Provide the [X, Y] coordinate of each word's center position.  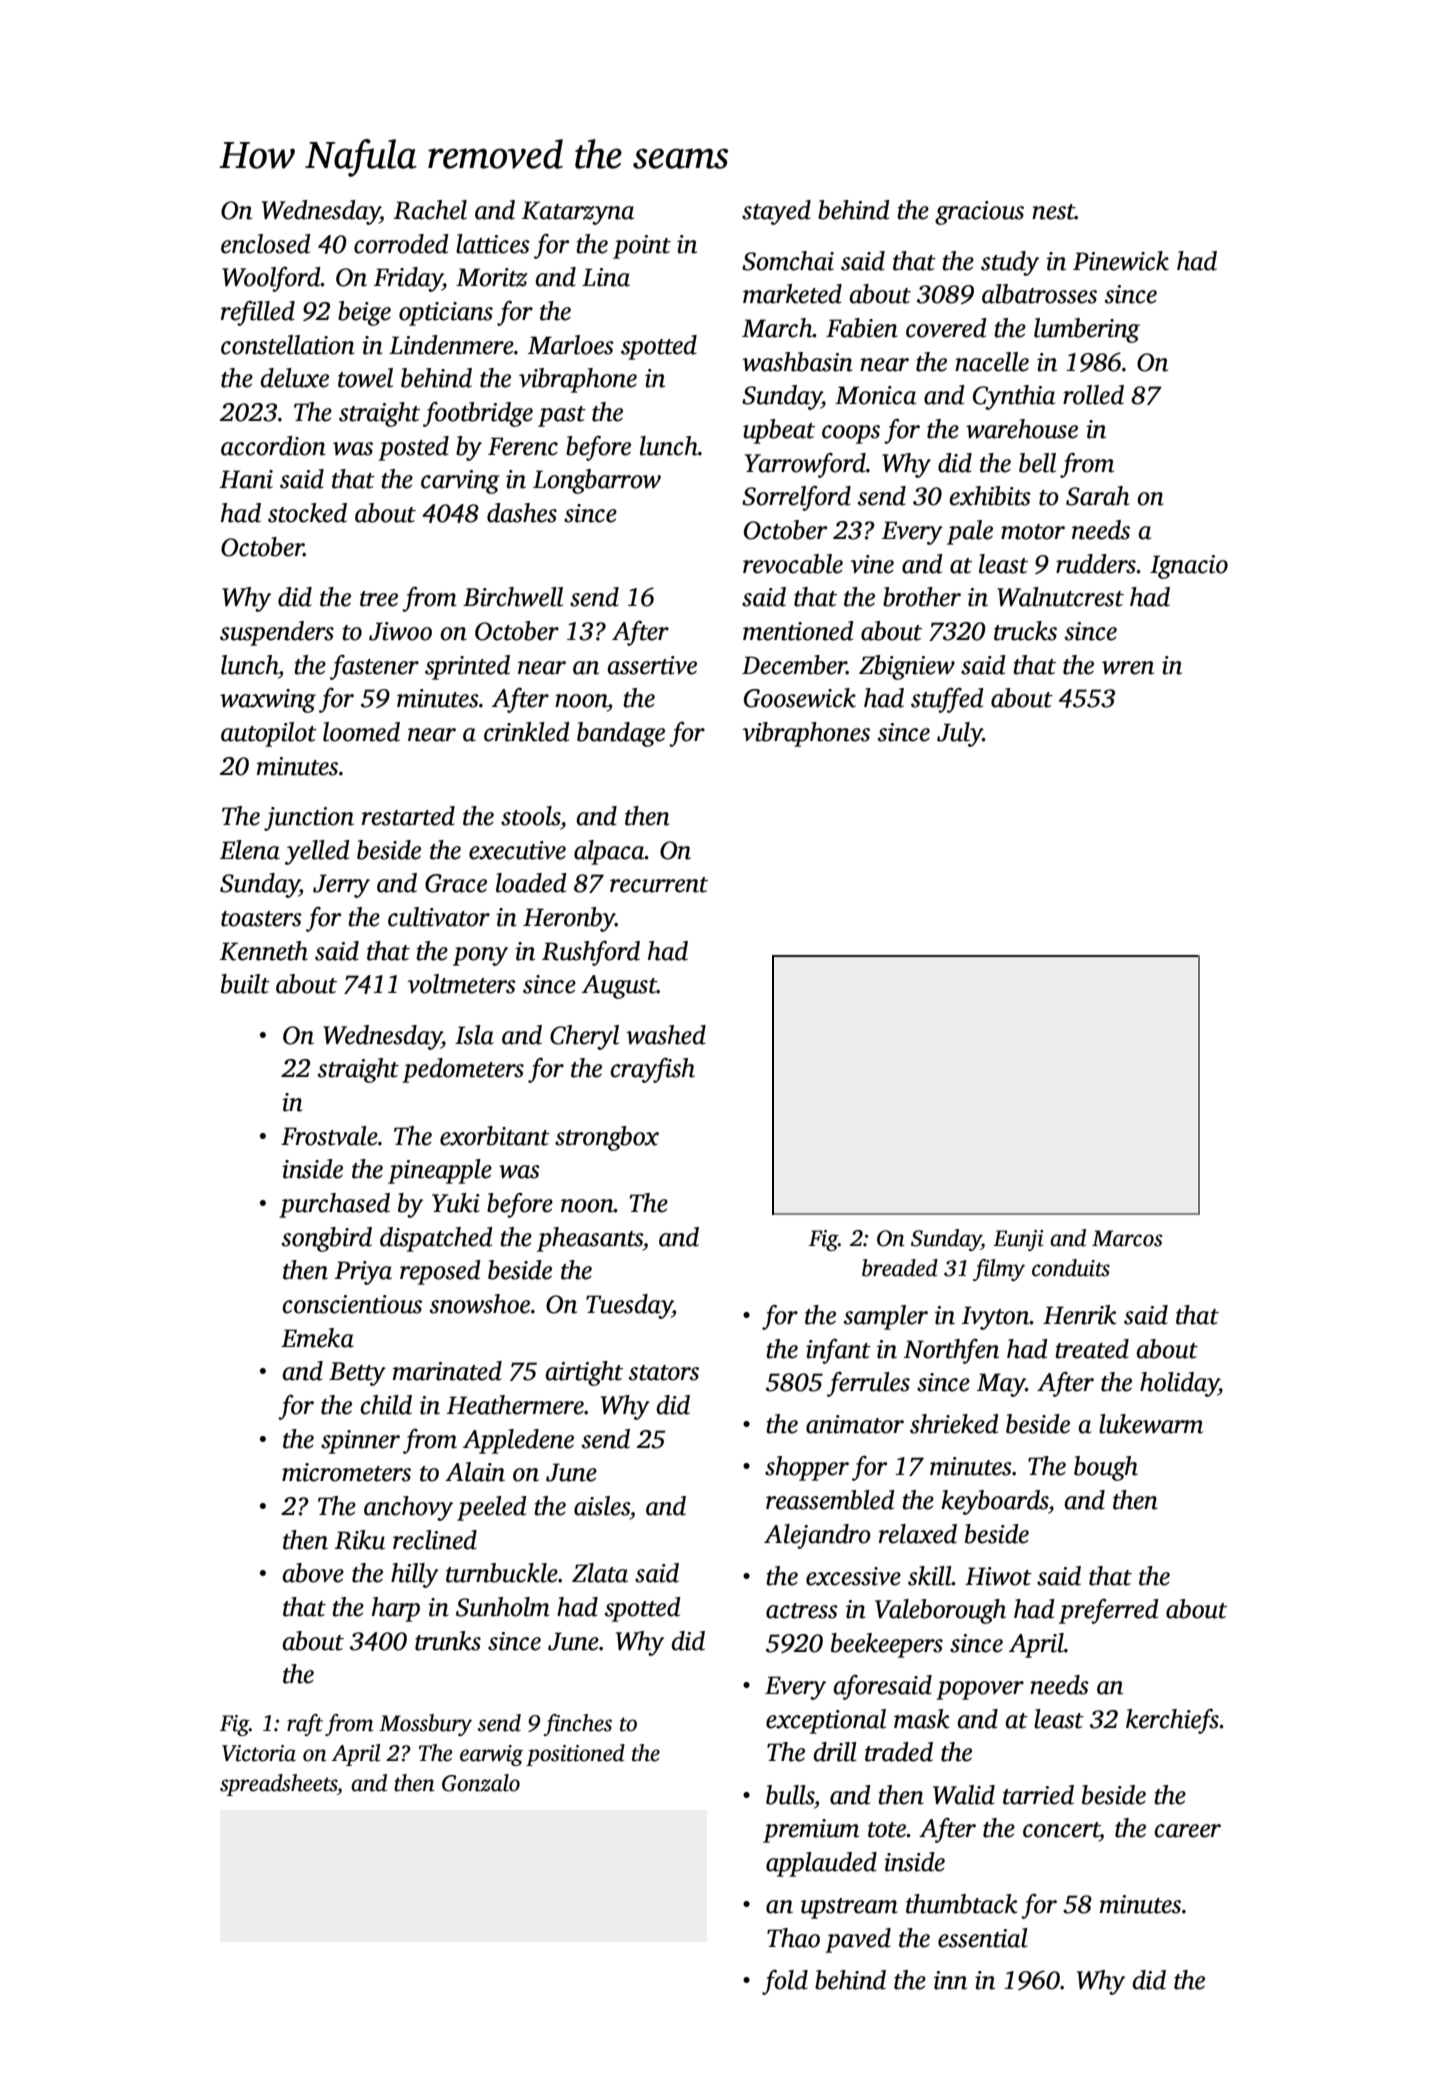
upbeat [779, 431]
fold [785, 1982]
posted [413, 448]
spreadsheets [278, 1785]
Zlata [600, 1573]
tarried [1038, 1795]
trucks [1025, 631]
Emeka [317, 1338]
